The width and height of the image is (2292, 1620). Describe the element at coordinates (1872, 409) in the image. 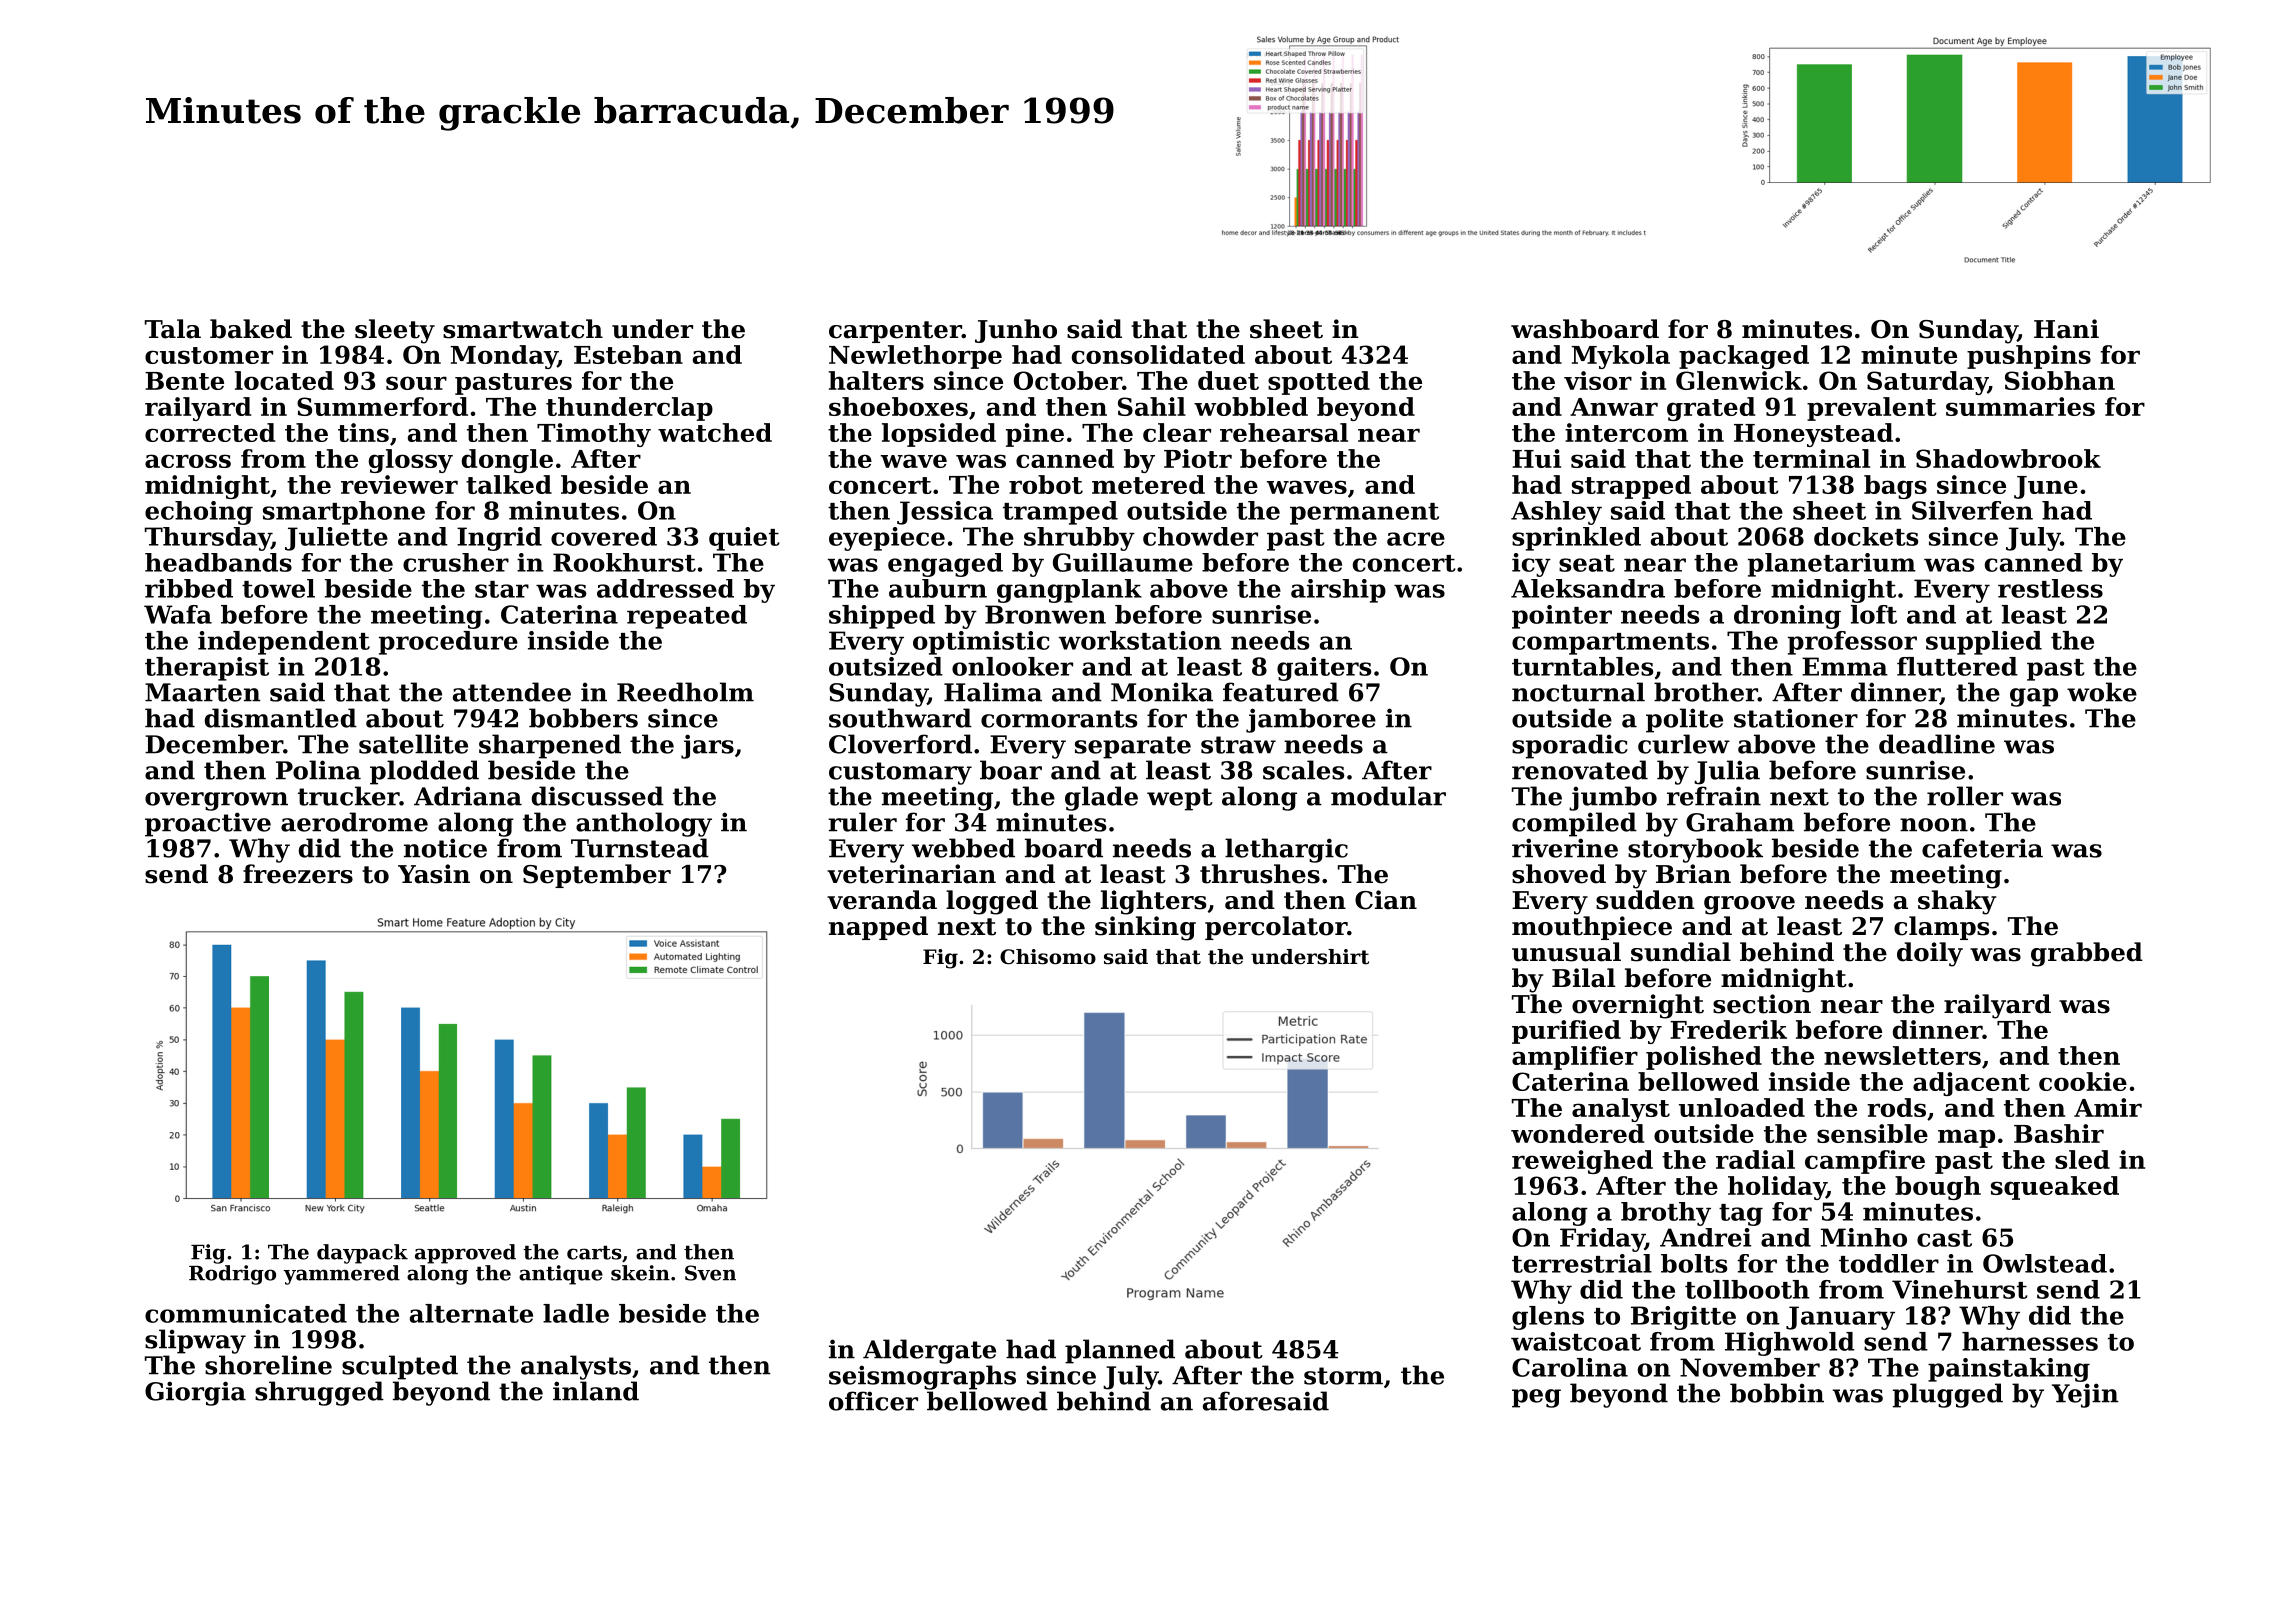

I see `prevalent` at that location.
